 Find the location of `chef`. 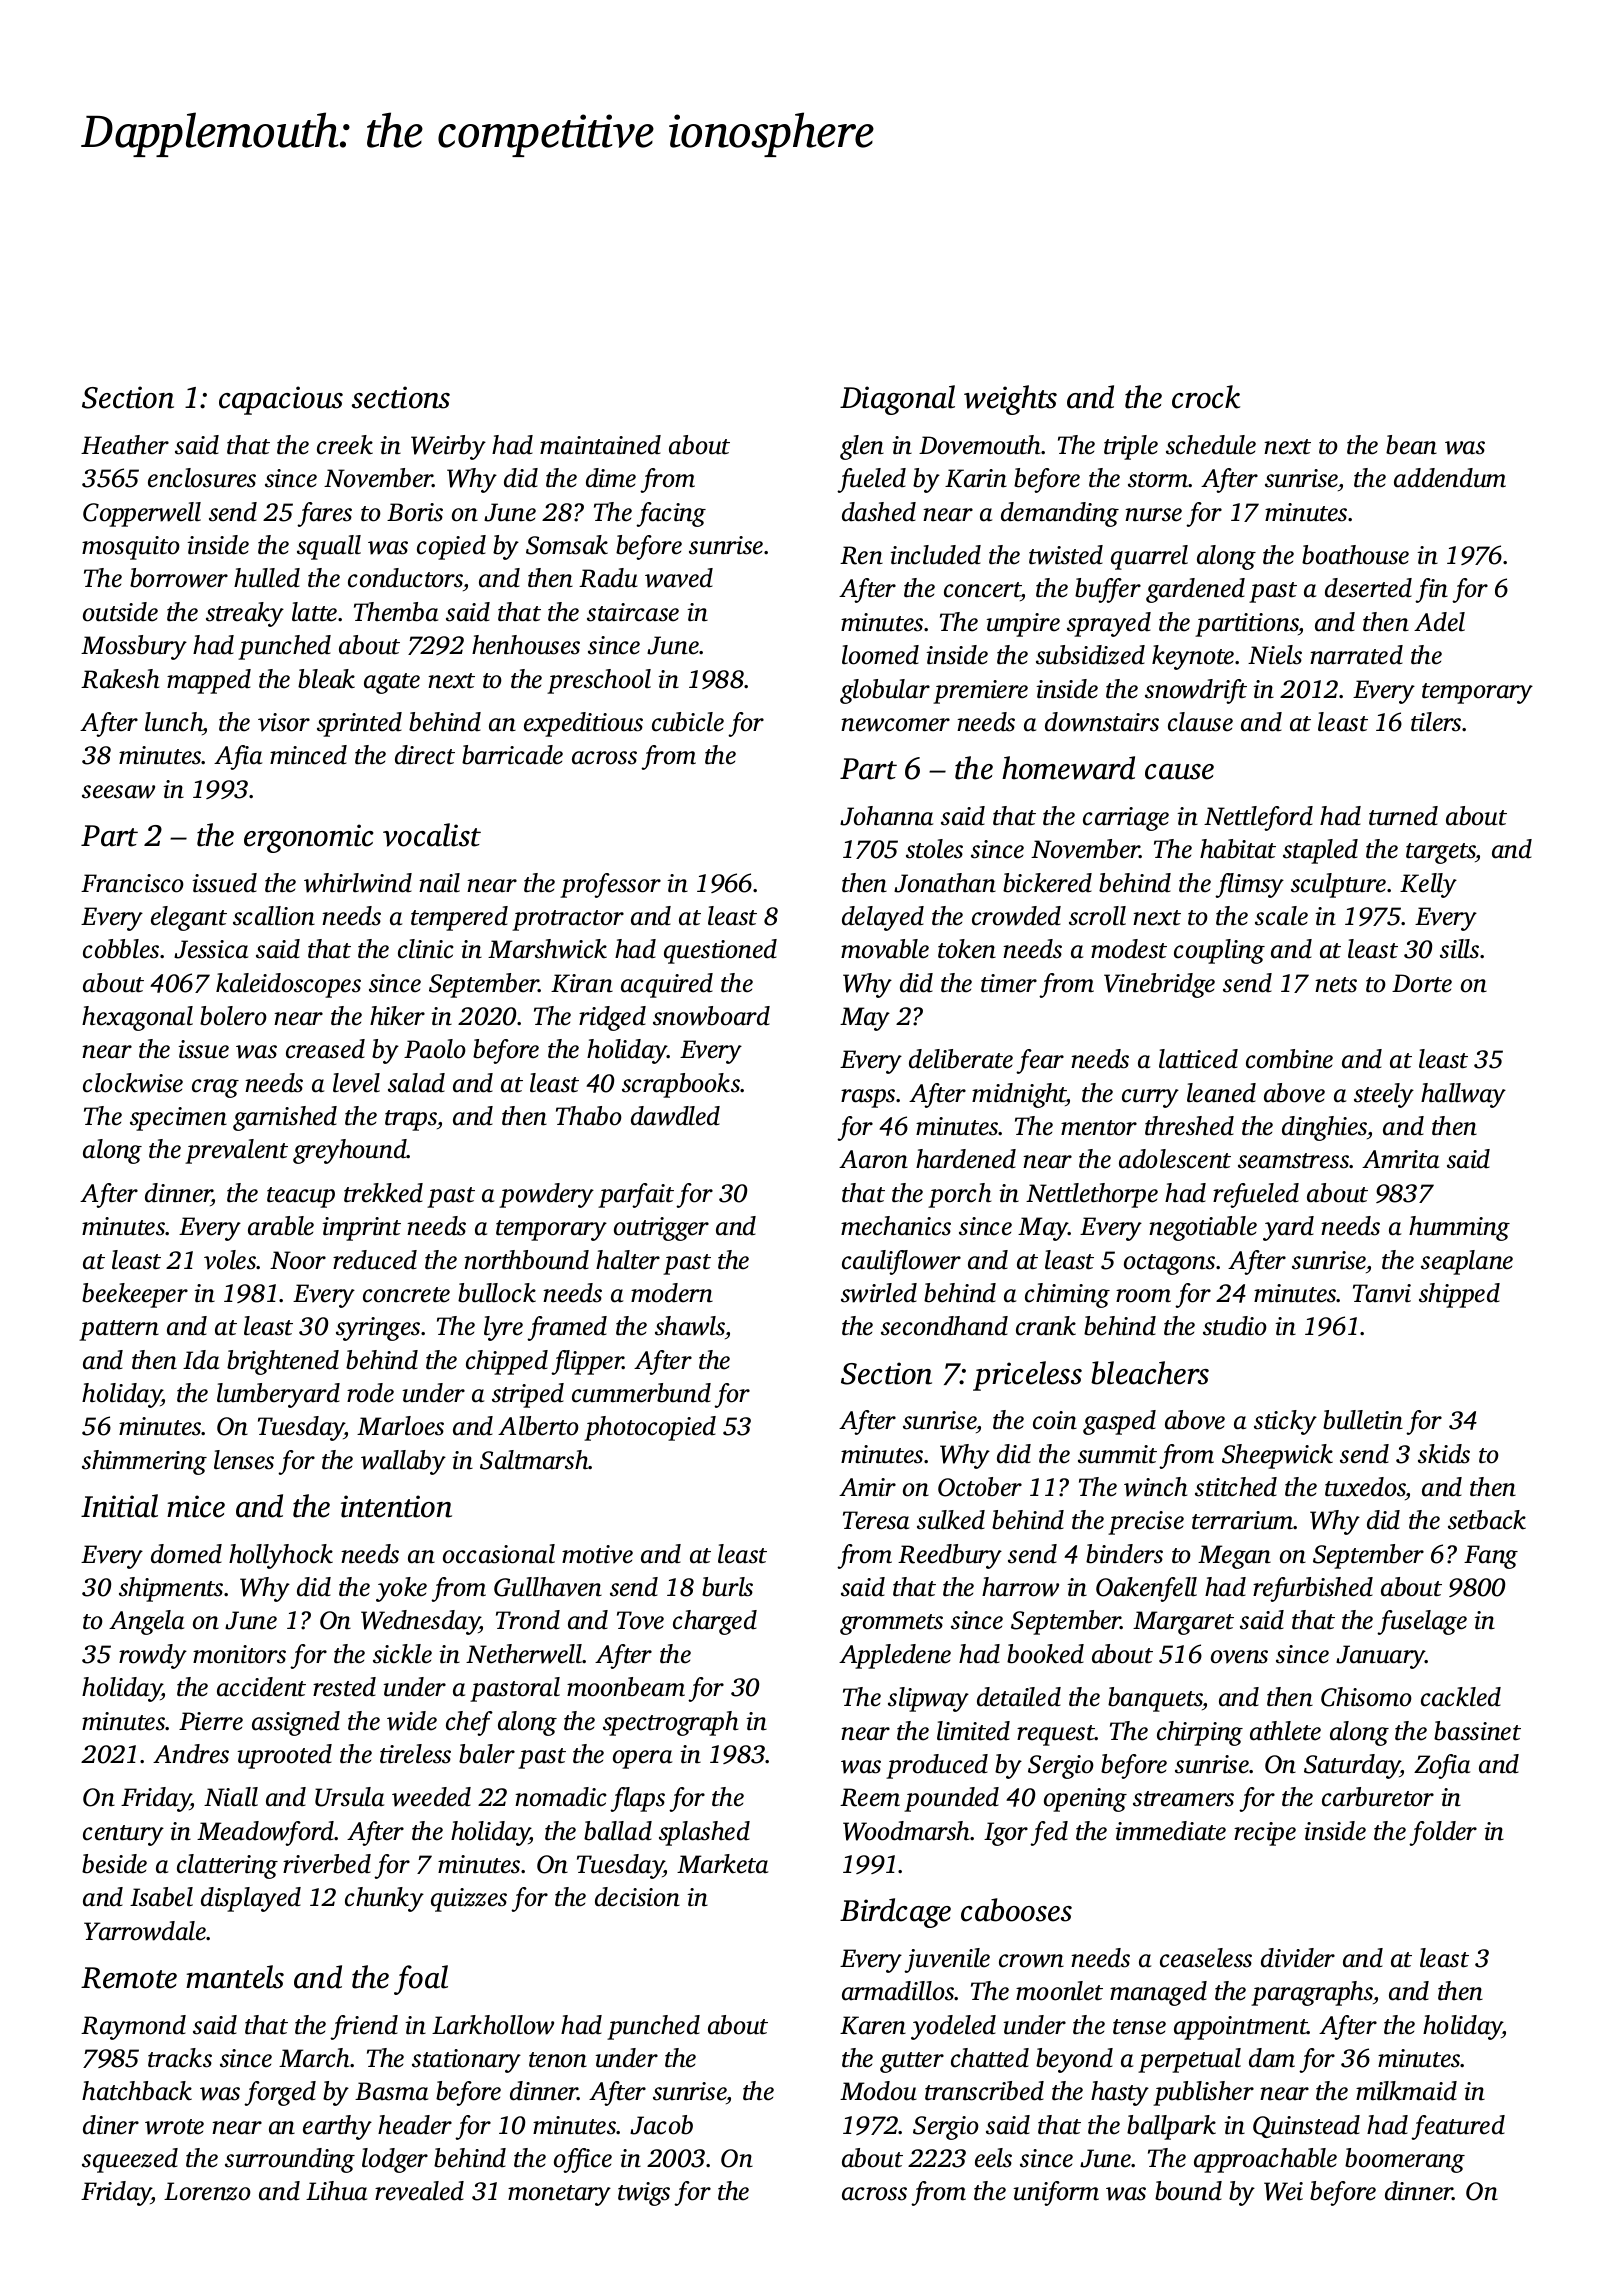

chef is located at coordinates (469, 1723).
